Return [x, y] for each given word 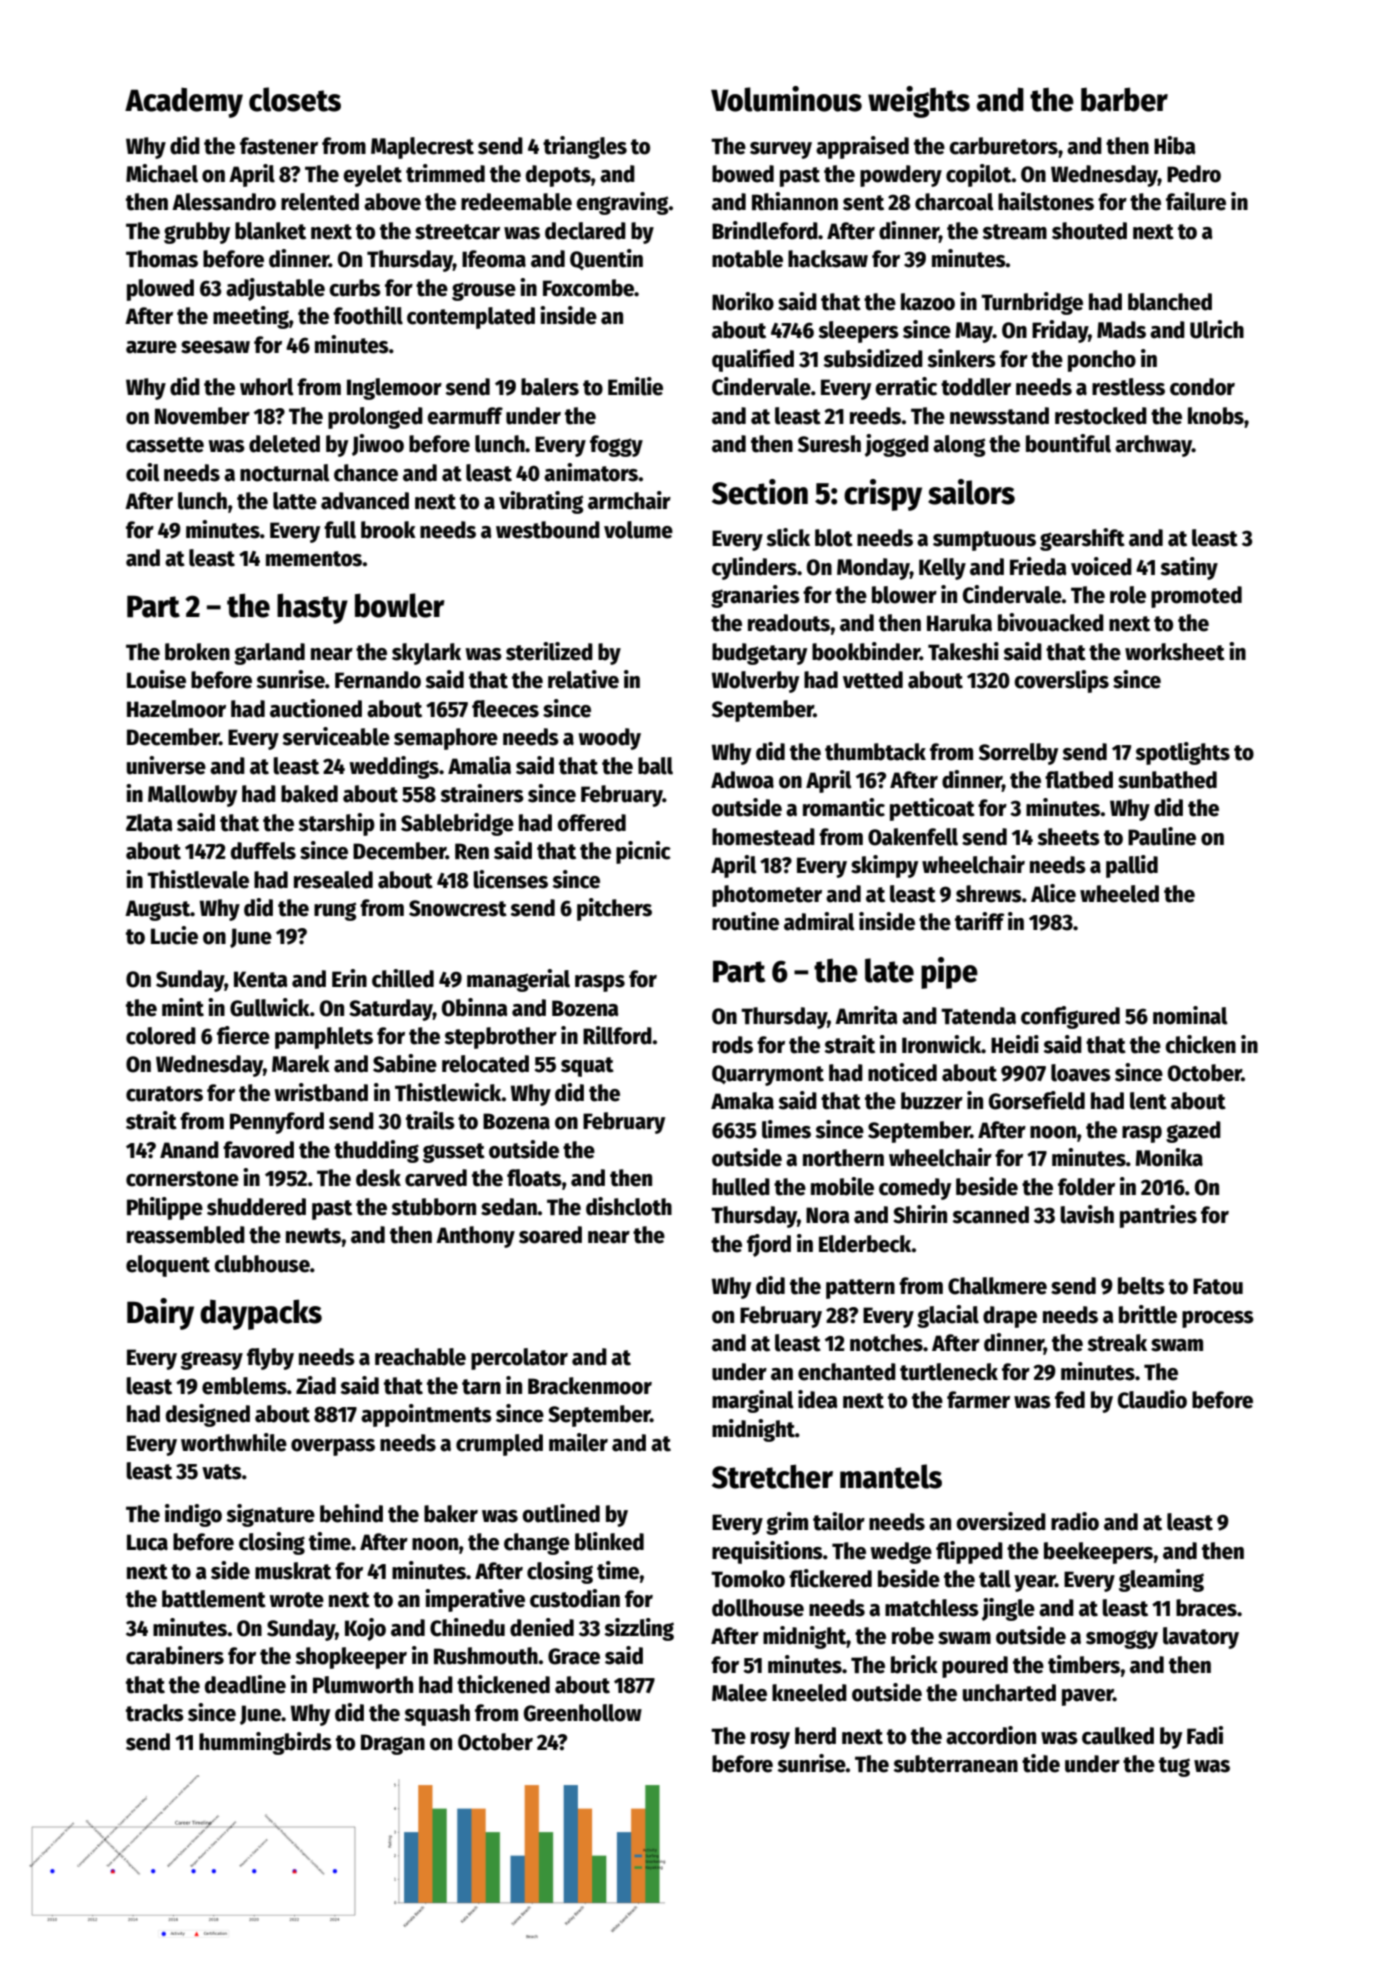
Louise [156, 679]
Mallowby [192, 796]
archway [1153, 446]
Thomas [162, 259]
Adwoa [742, 780]
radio [1075, 1521]
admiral [819, 921]
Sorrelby [1018, 754]
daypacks [261, 1314]
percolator [519, 1359]
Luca [147, 1542]
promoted [1196, 597]
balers [550, 387]
